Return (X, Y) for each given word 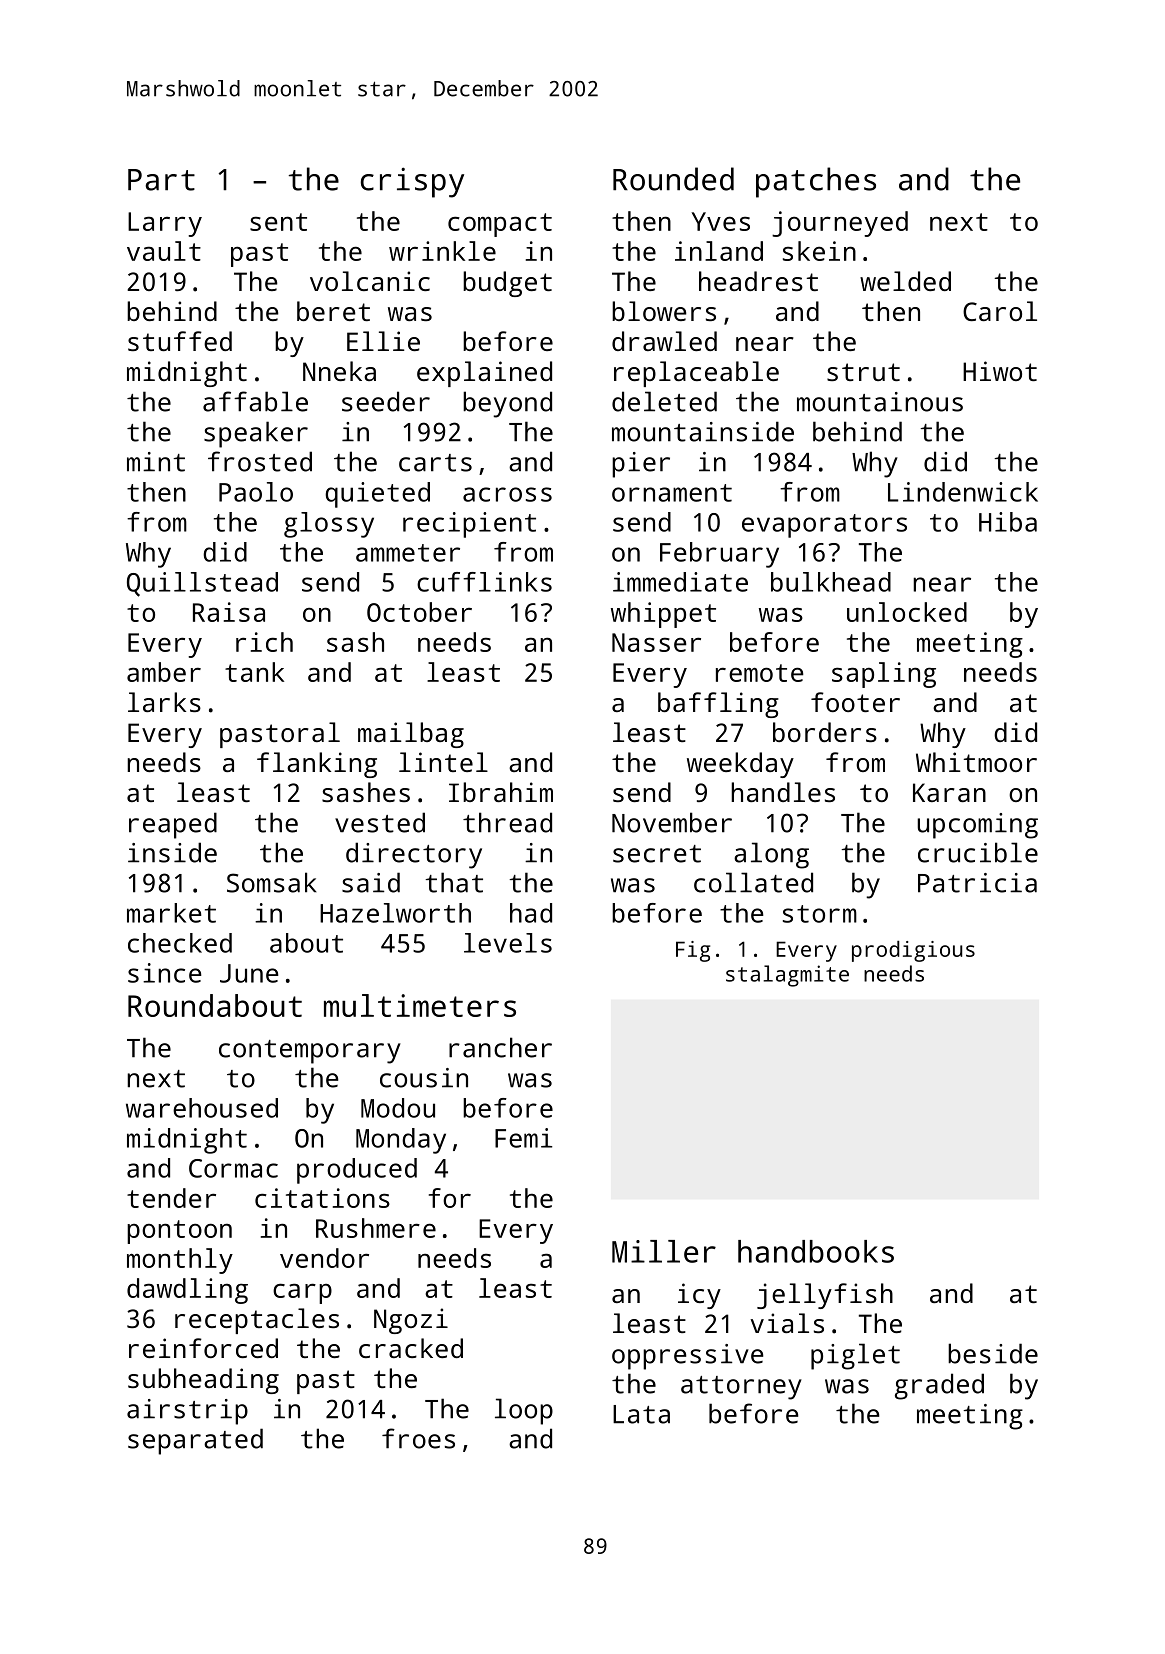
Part (161, 180)
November (672, 822)
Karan (949, 792)
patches (816, 182)
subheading (203, 1381)
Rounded (673, 179)
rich (264, 642)
